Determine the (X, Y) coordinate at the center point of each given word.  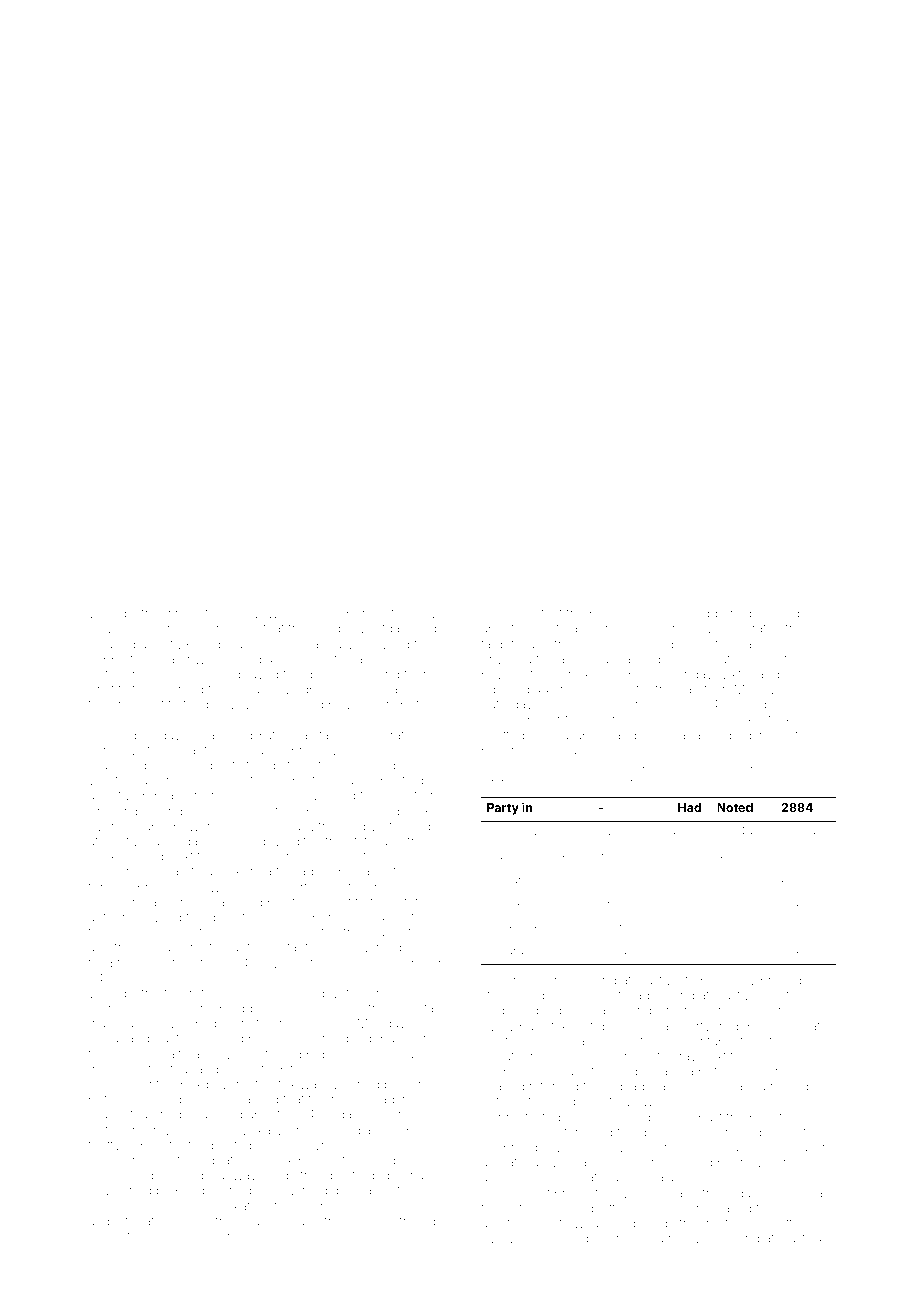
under (106, 1236)
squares (508, 905)
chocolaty (548, 1240)
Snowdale (216, 887)
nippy (685, 1239)
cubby (107, 661)
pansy (607, 615)
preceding (790, 981)
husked (778, 613)
